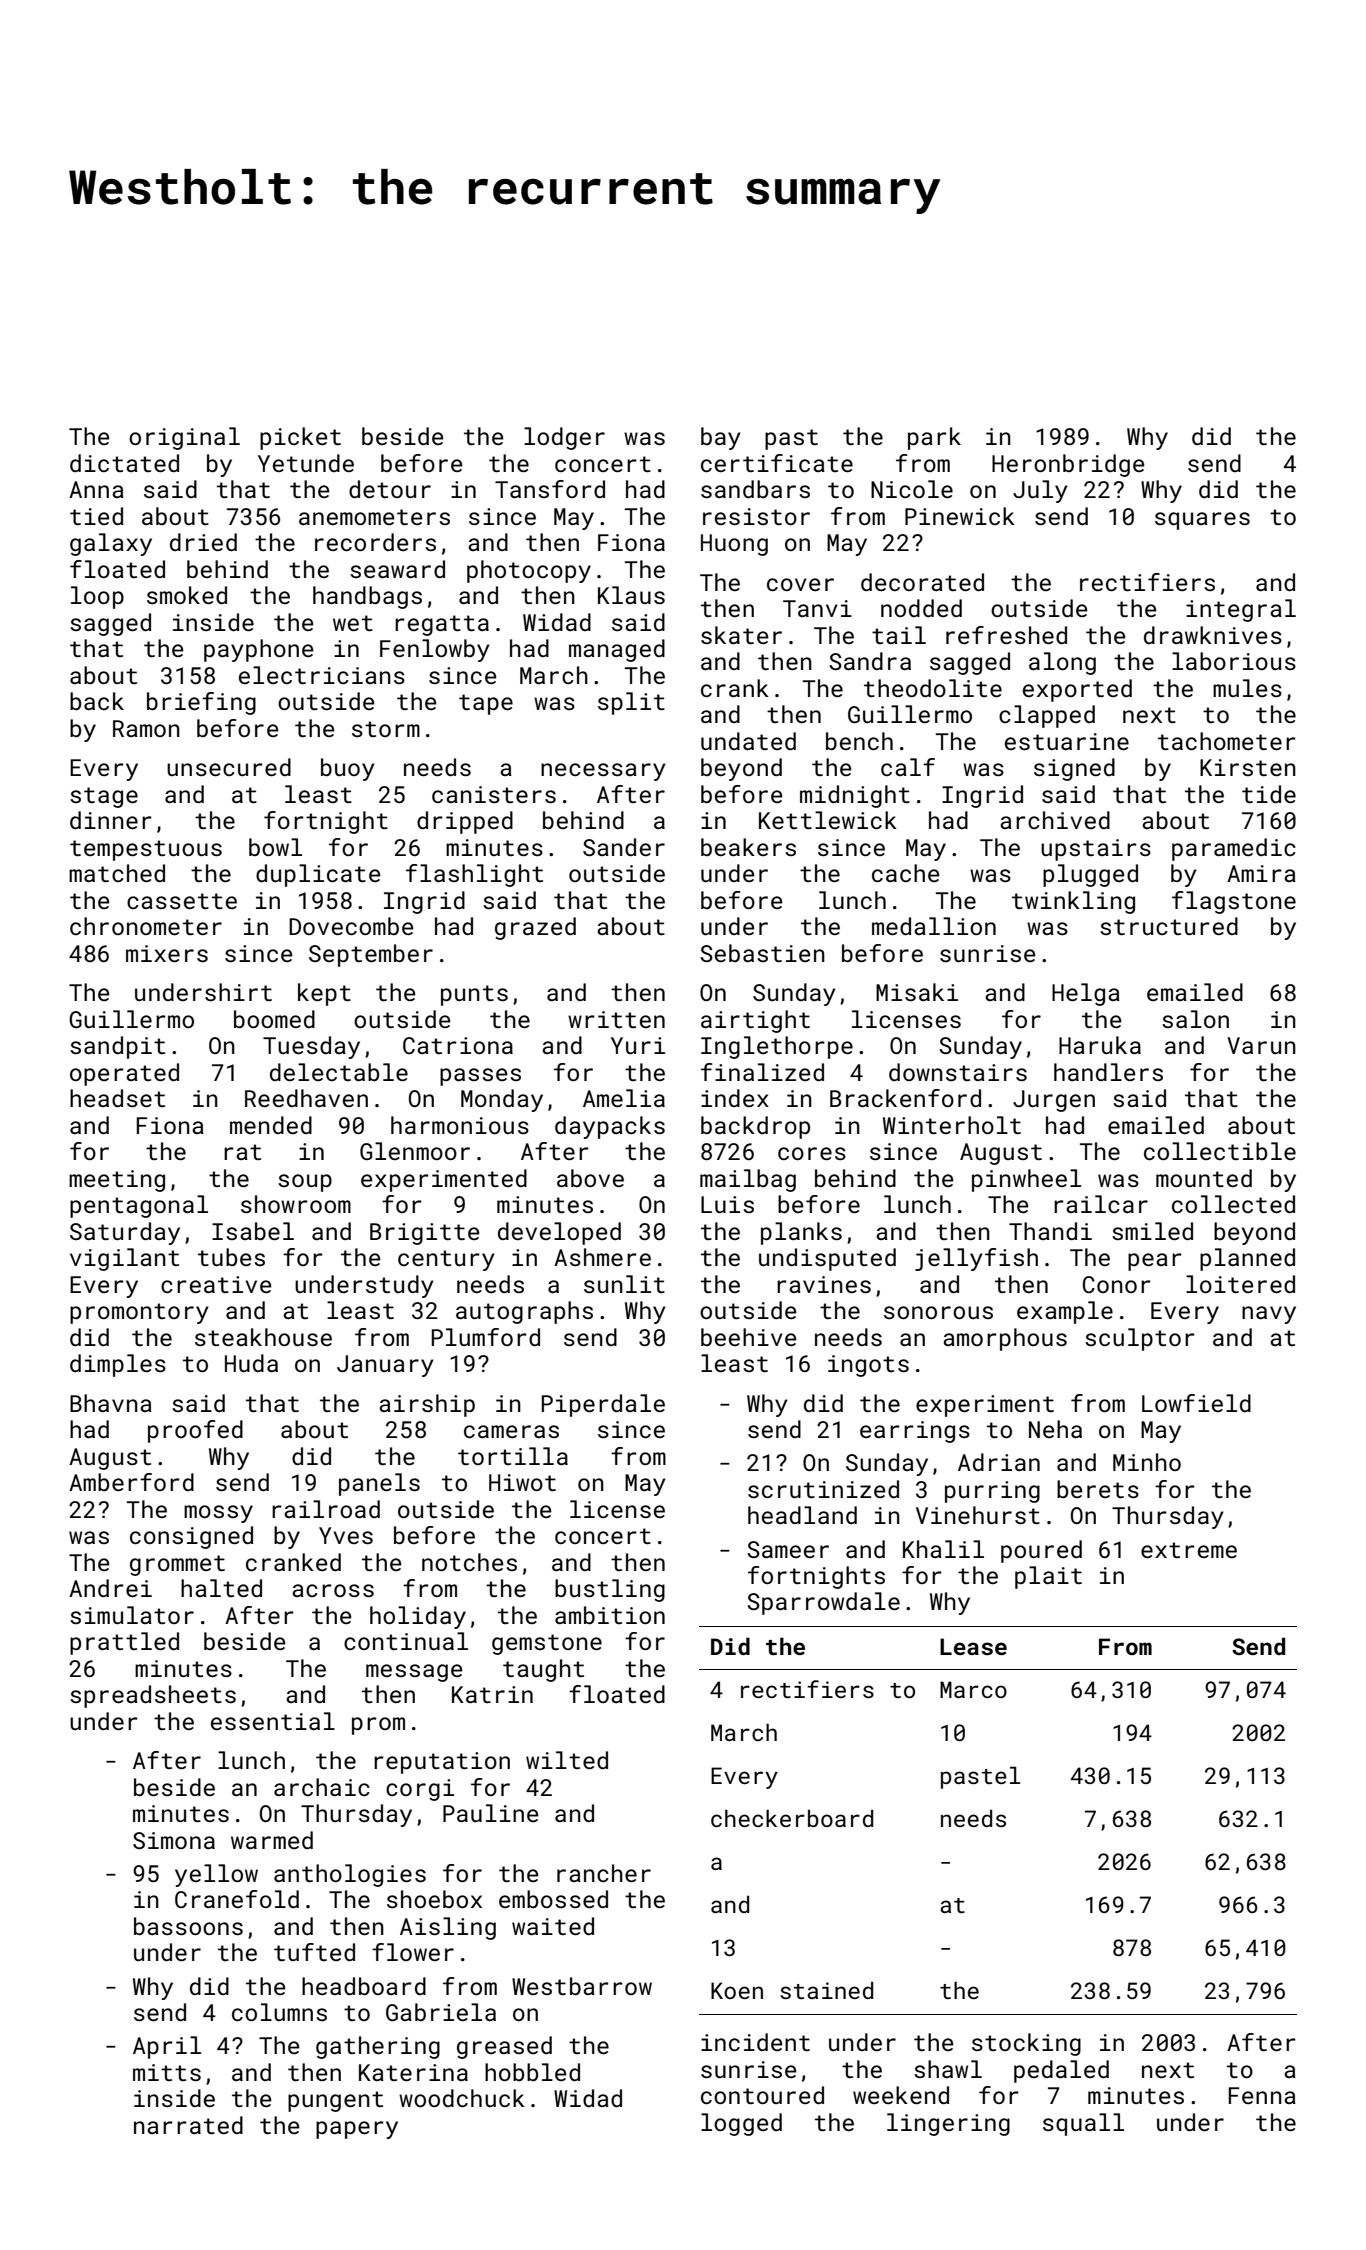 Image resolution: width=1366 pixels, height=2250 pixels. What do you see at coordinates (188, 2125) in the document?
I see `narrated` at bounding box center [188, 2125].
